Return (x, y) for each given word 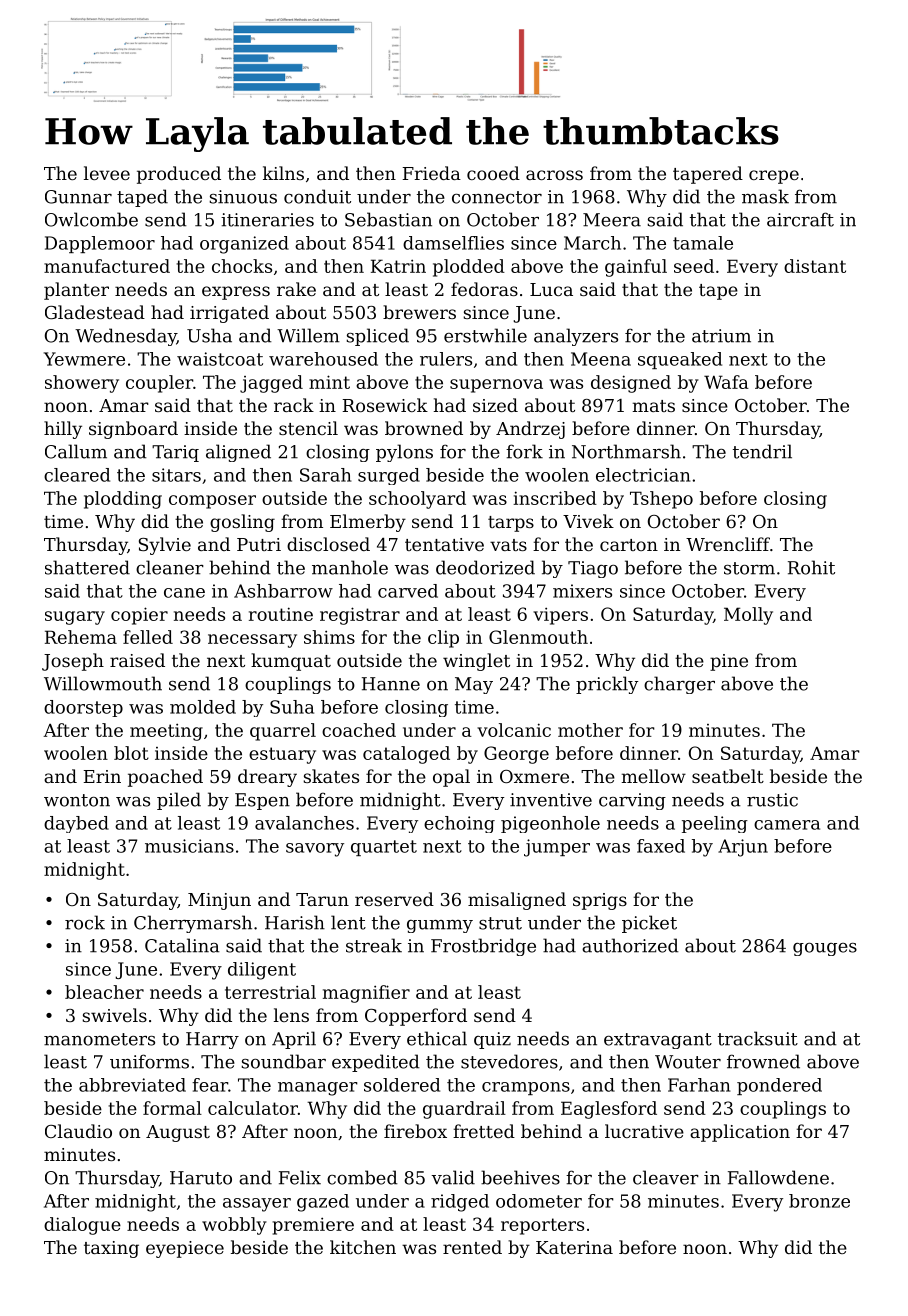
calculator (253, 1108)
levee (107, 173)
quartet (384, 848)
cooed (493, 173)
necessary (252, 641)
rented (472, 1247)
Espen (262, 801)
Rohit (811, 567)
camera (787, 825)
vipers (560, 616)
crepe (774, 177)
